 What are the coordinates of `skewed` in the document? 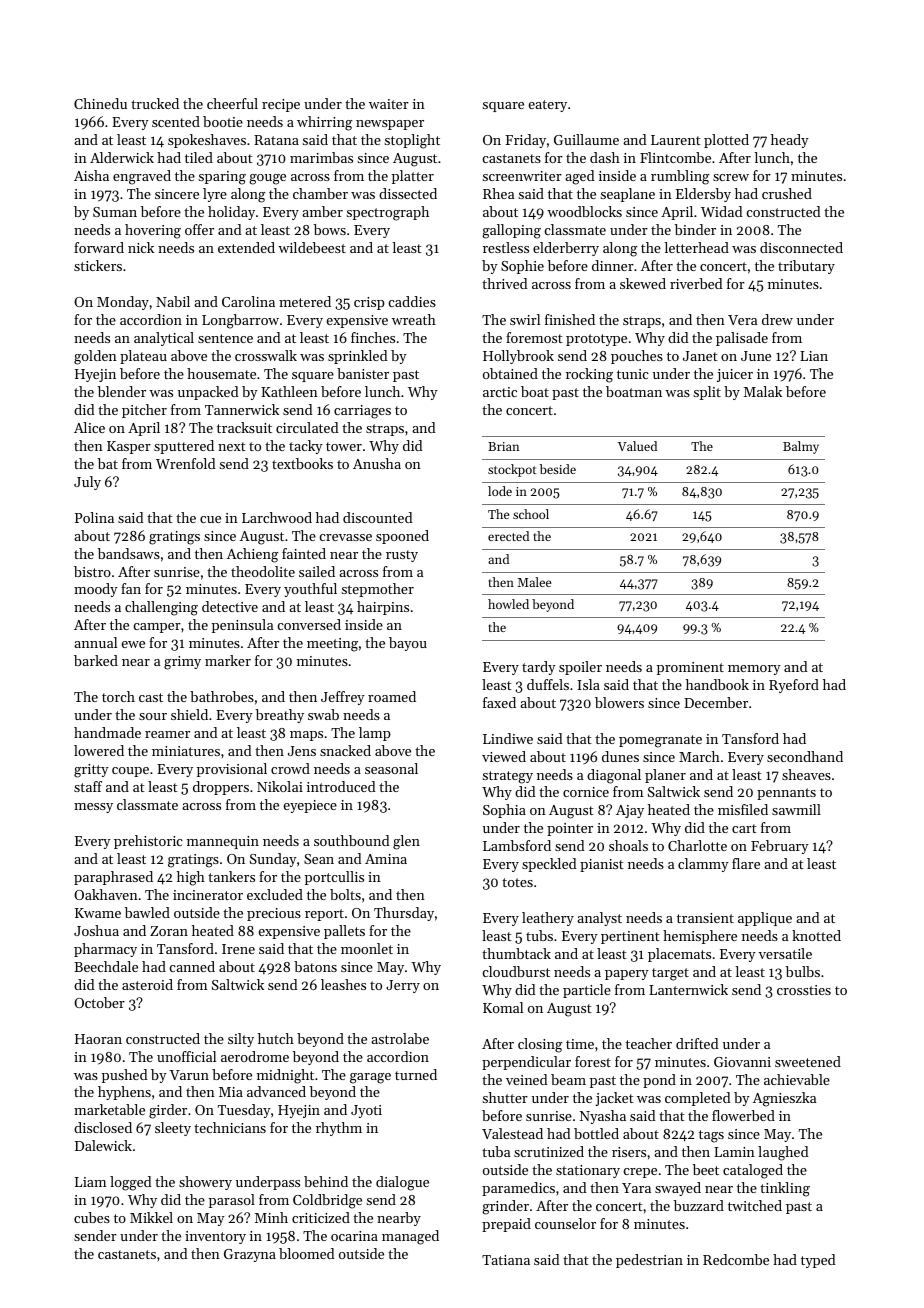 It's located at (643, 283).
